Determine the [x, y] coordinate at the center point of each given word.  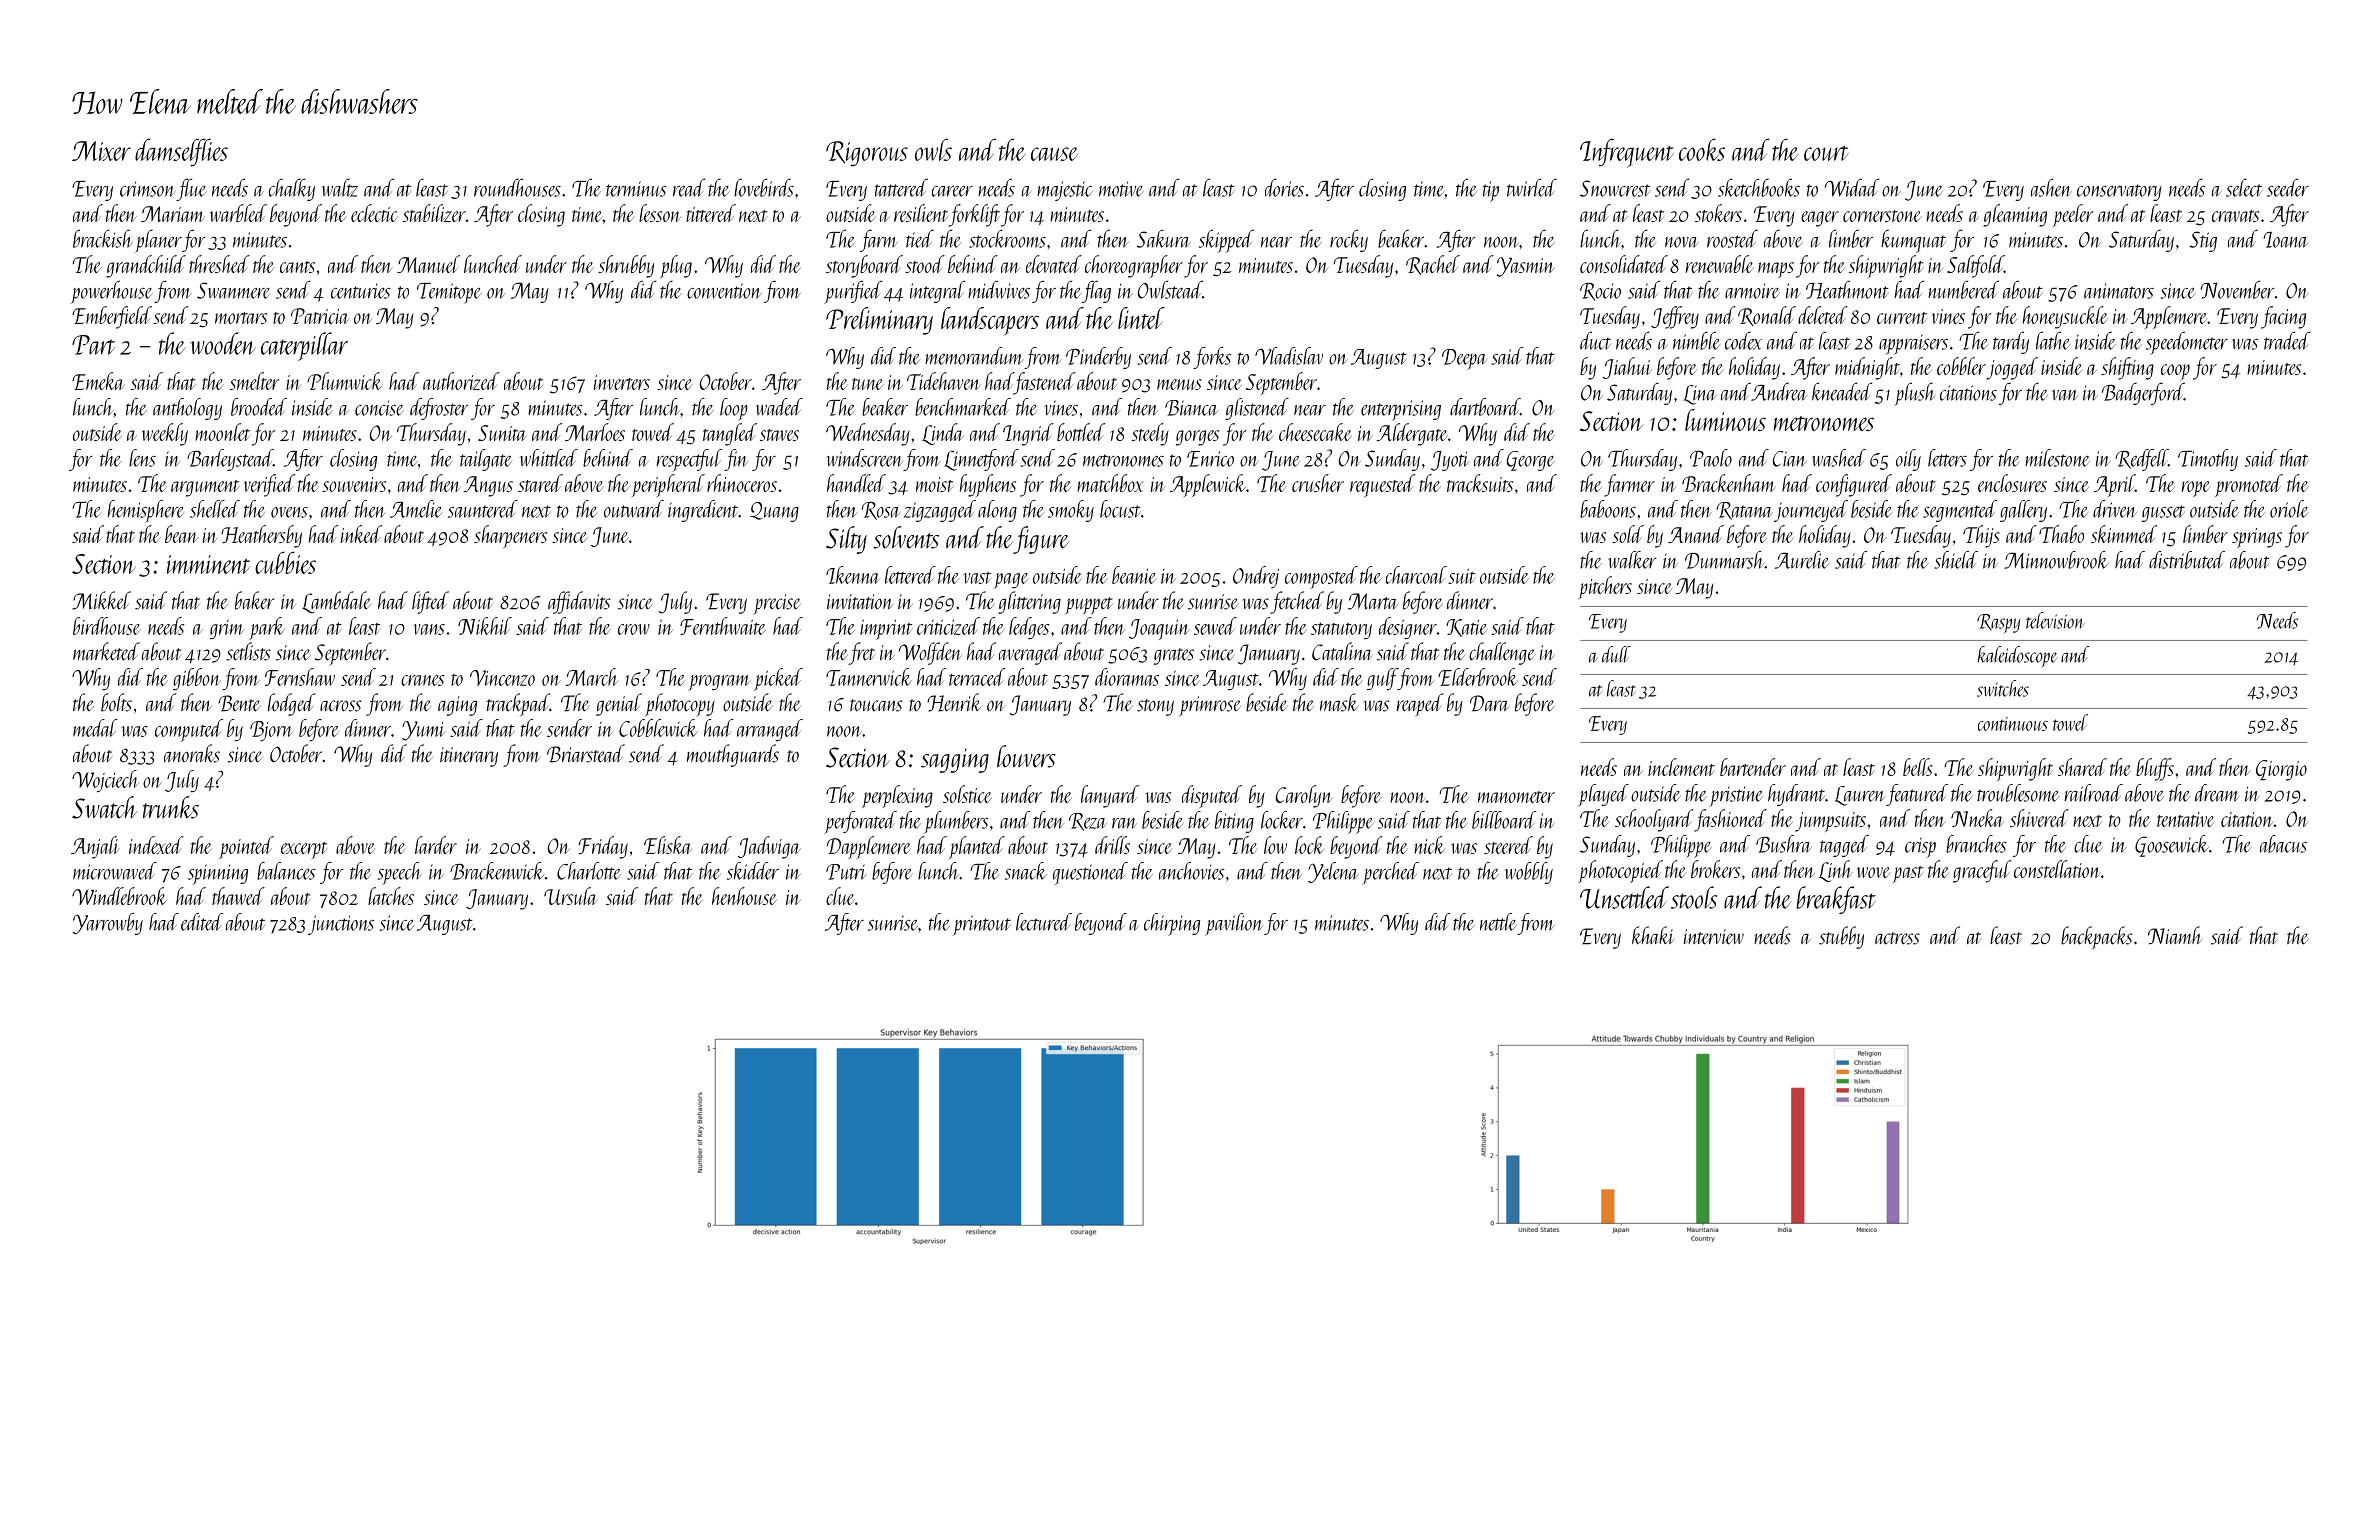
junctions [341, 925]
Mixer [101, 151]
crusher [1318, 483]
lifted [430, 602]
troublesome [2018, 793]
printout [982, 925]
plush [1914, 394]
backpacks [2096, 937]
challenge [1502, 653]
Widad [1851, 187]
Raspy [1999, 623]
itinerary [469, 757]
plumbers [956, 822]
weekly [165, 434]
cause [1054, 154]
